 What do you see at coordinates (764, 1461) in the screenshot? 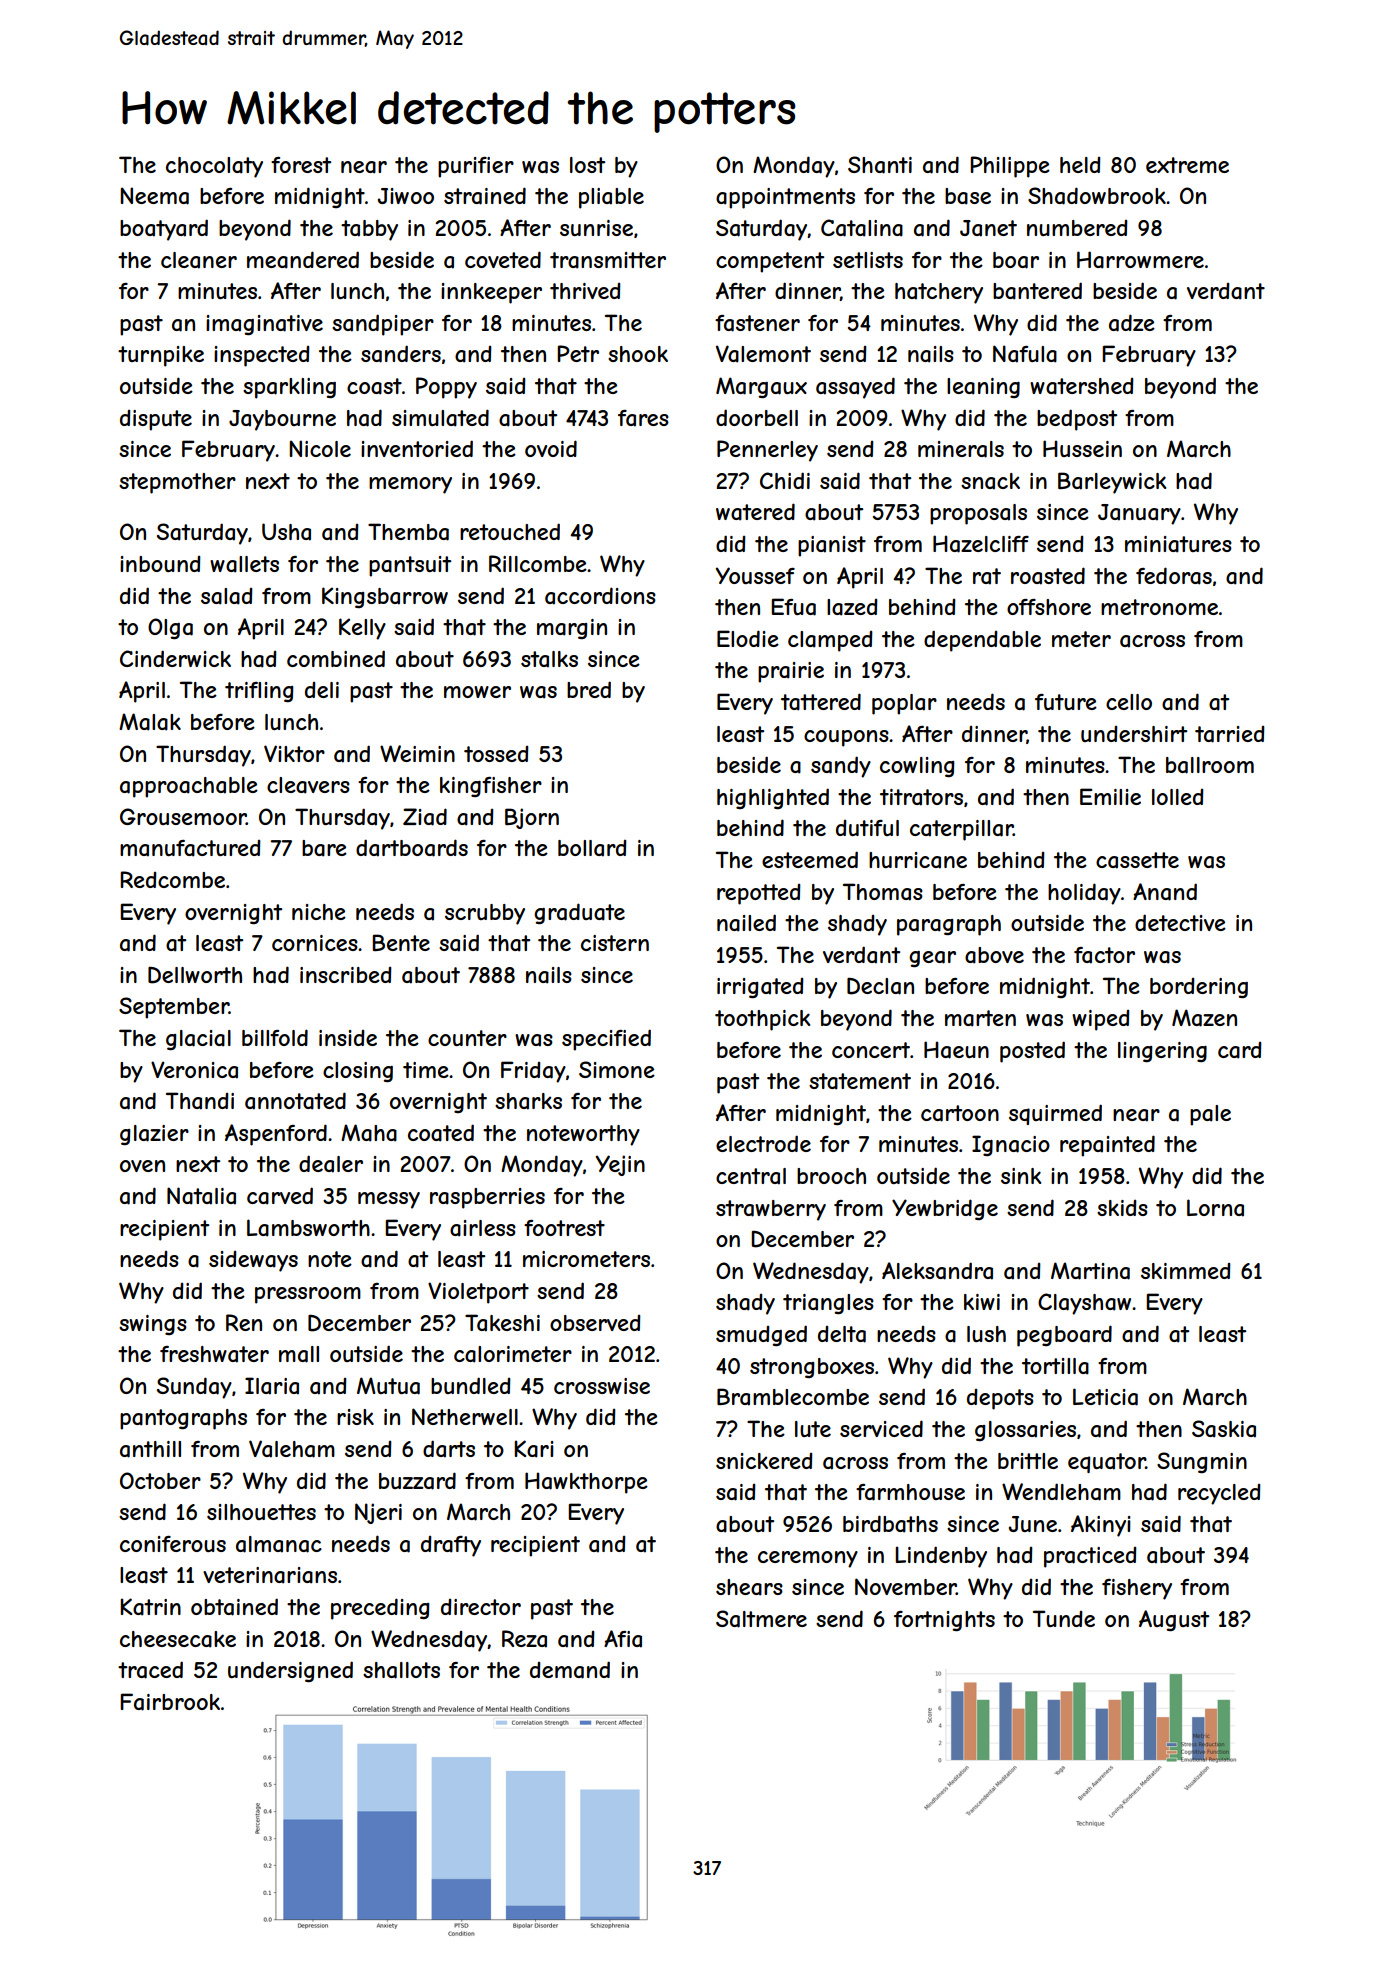
I see `snickered` at bounding box center [764, 1461].
